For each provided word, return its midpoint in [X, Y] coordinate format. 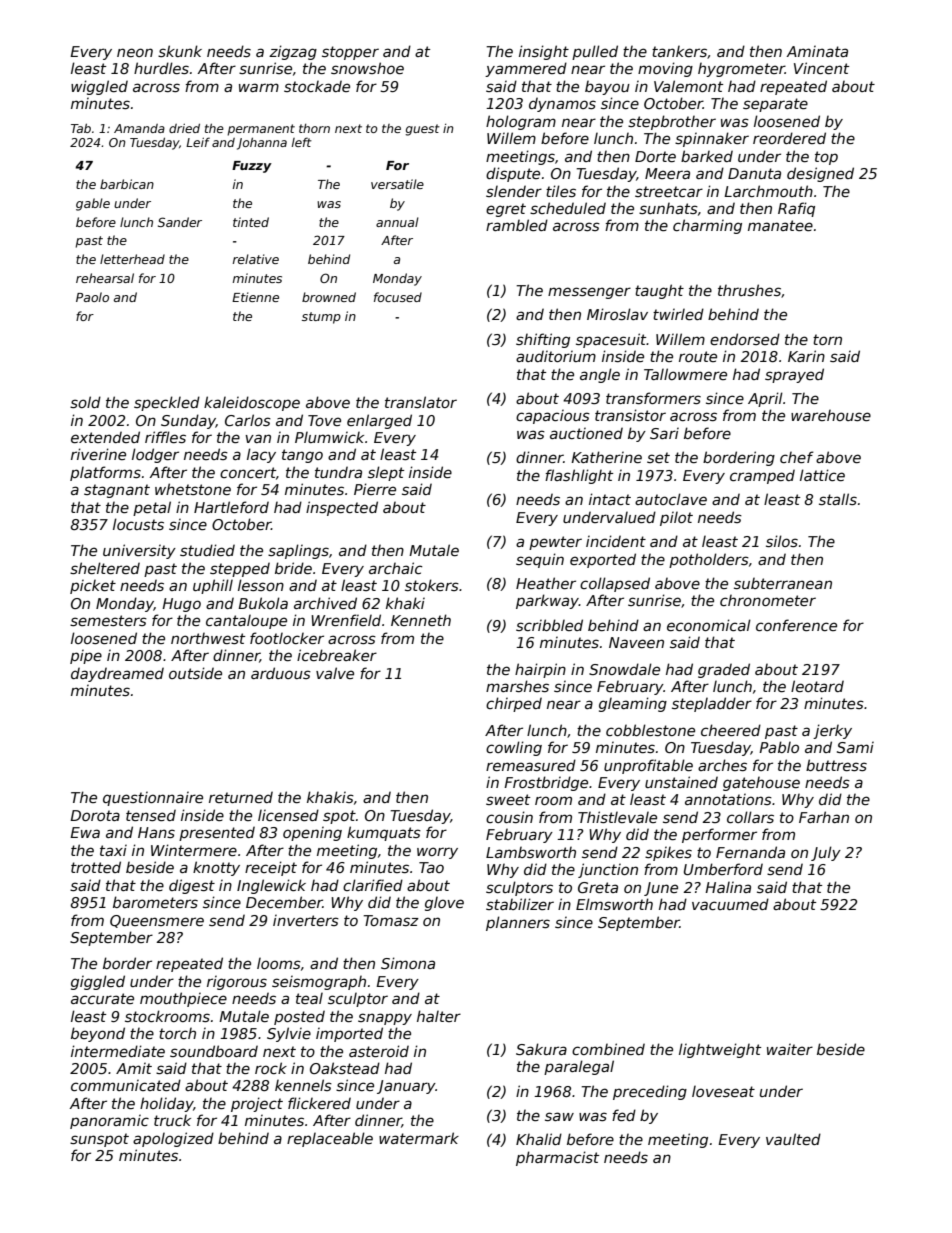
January [406, 1087]
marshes [517, 686]
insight [544, 52]
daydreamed [117, 674]
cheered [731, 730]
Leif [198, 142]
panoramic [109, 1122]
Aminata [817, 51]
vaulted [793, 1139]
